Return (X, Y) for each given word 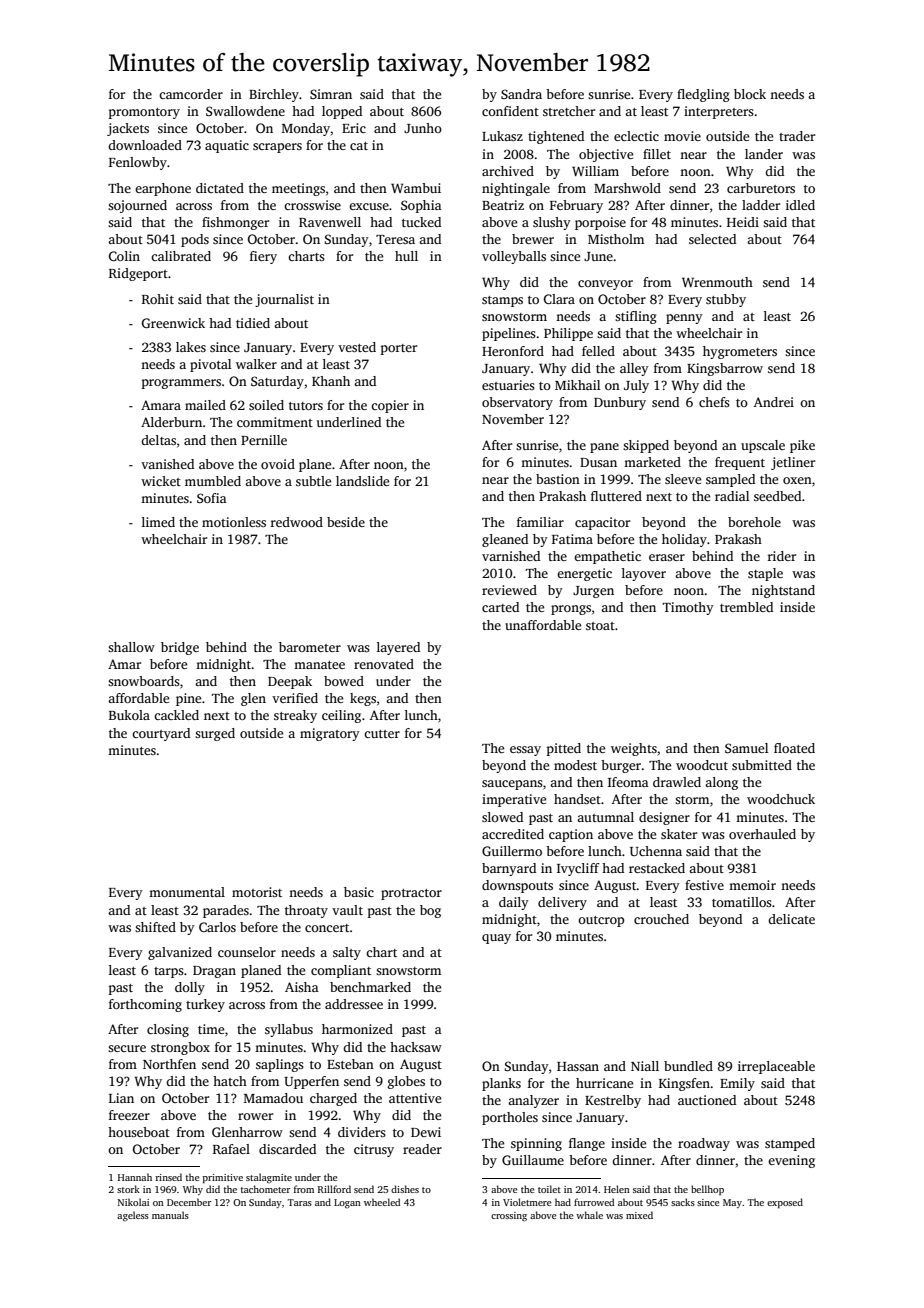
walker (256, 364)
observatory (517, 403)
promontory (144, 113)
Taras (300, 1202)
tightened (556, 137)
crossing (509, 1217)
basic (359, 892)
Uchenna (656, 851)
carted (500, 607)
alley (634, 369)
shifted (155, 927)
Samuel (746, 748)
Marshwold (627, 188)
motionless (234, 522)
